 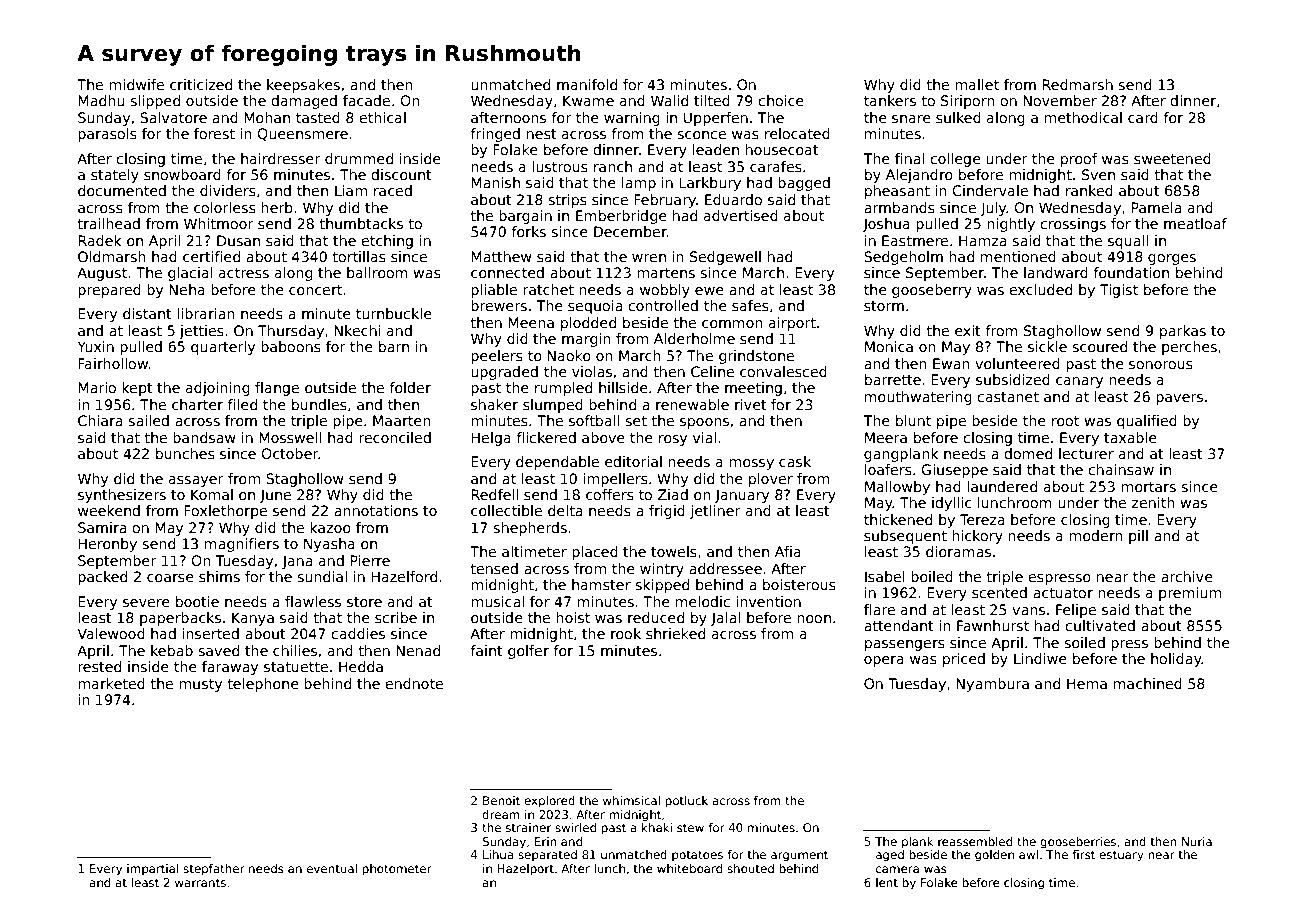 I want to click on invention, so click(x=768, y=601).
